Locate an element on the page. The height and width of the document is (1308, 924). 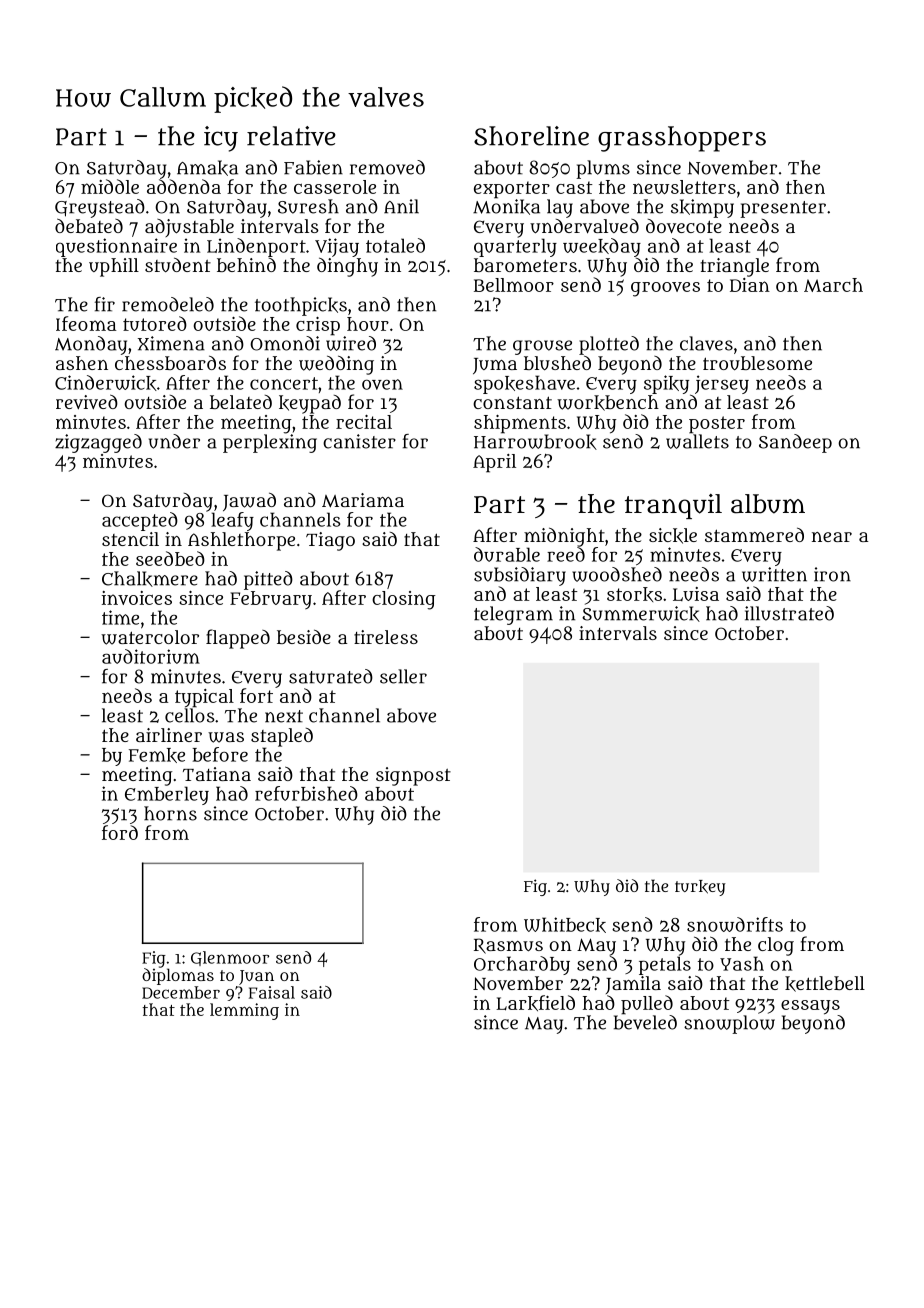
Glenmoor is located at coordinates (230, 958).
